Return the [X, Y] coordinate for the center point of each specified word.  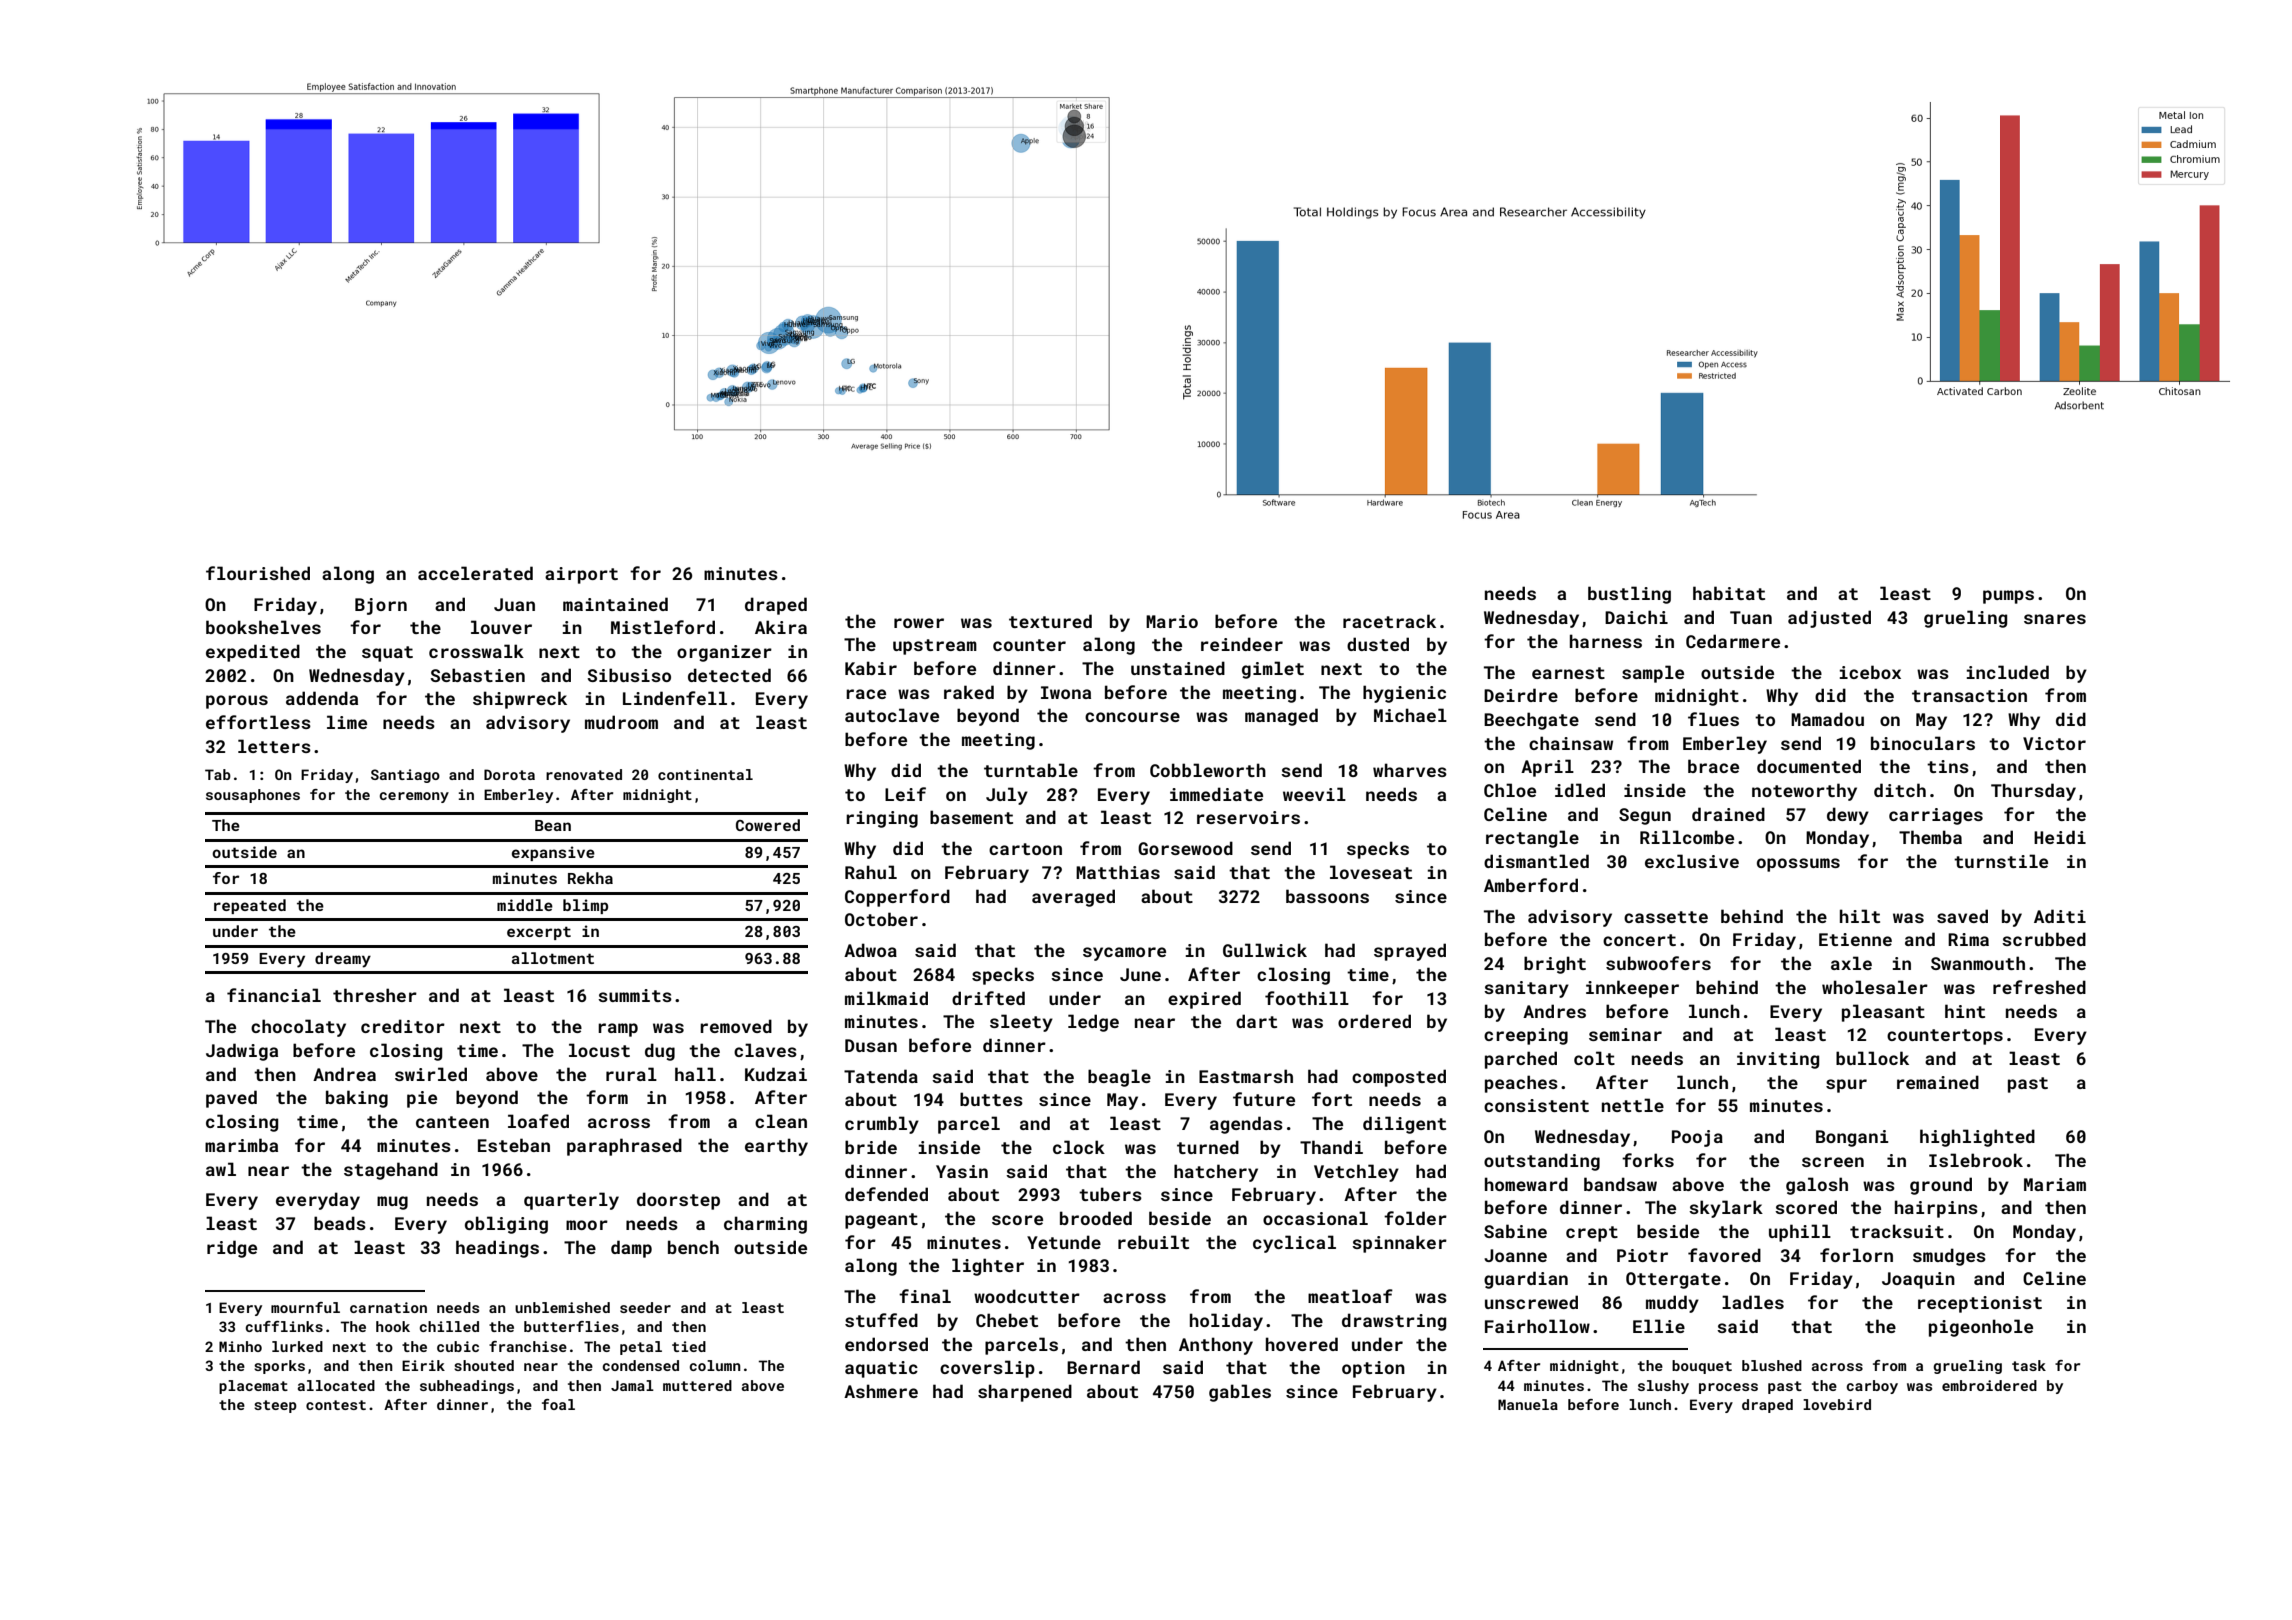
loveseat [1371, 872]
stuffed [881, 1320]
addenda [322, 698]
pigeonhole [1981, 1328]
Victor [2054, 743]
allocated [336, 1385]
